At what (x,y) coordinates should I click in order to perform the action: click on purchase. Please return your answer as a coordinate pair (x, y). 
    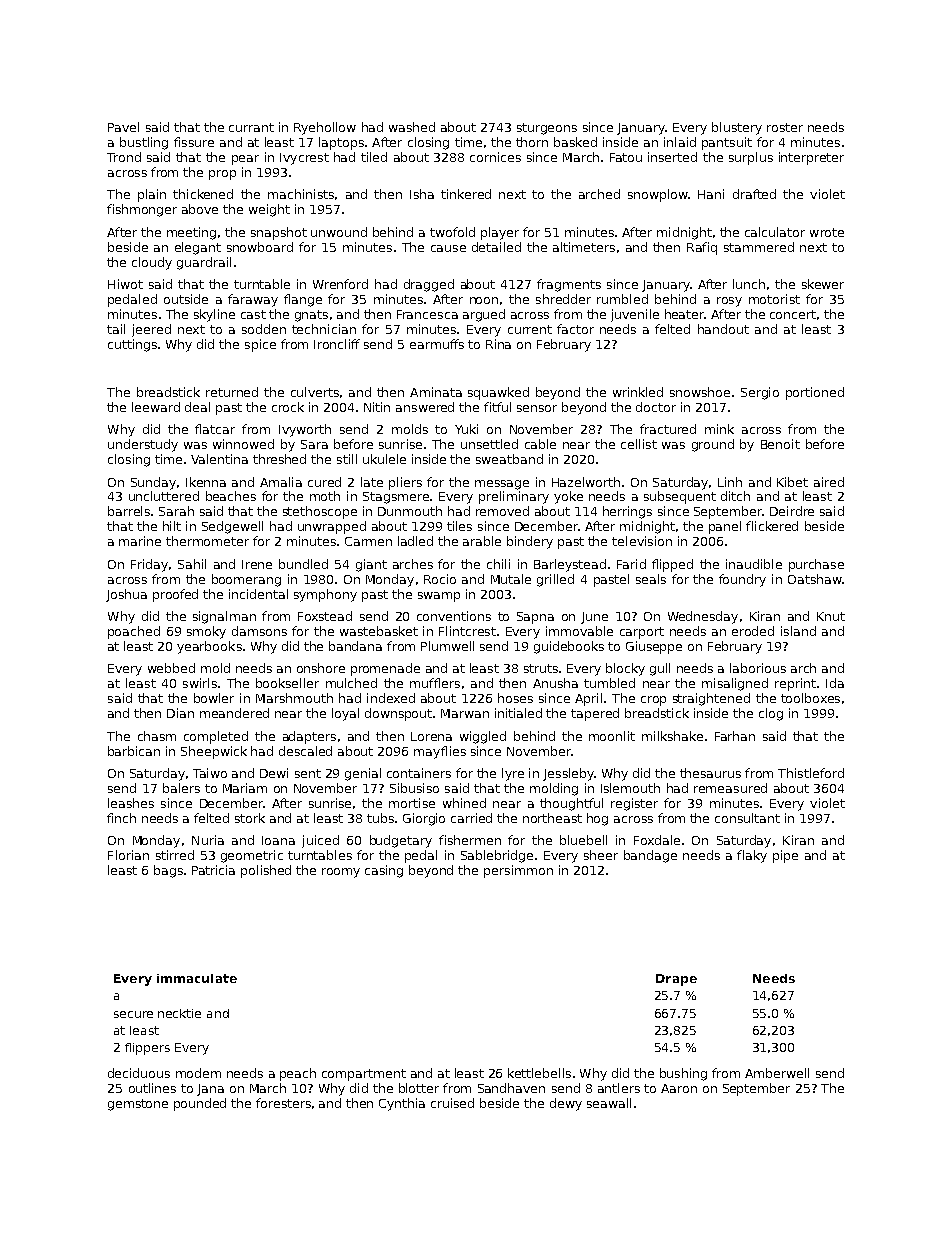
    Looking at the image, I should click on (816, 565).
